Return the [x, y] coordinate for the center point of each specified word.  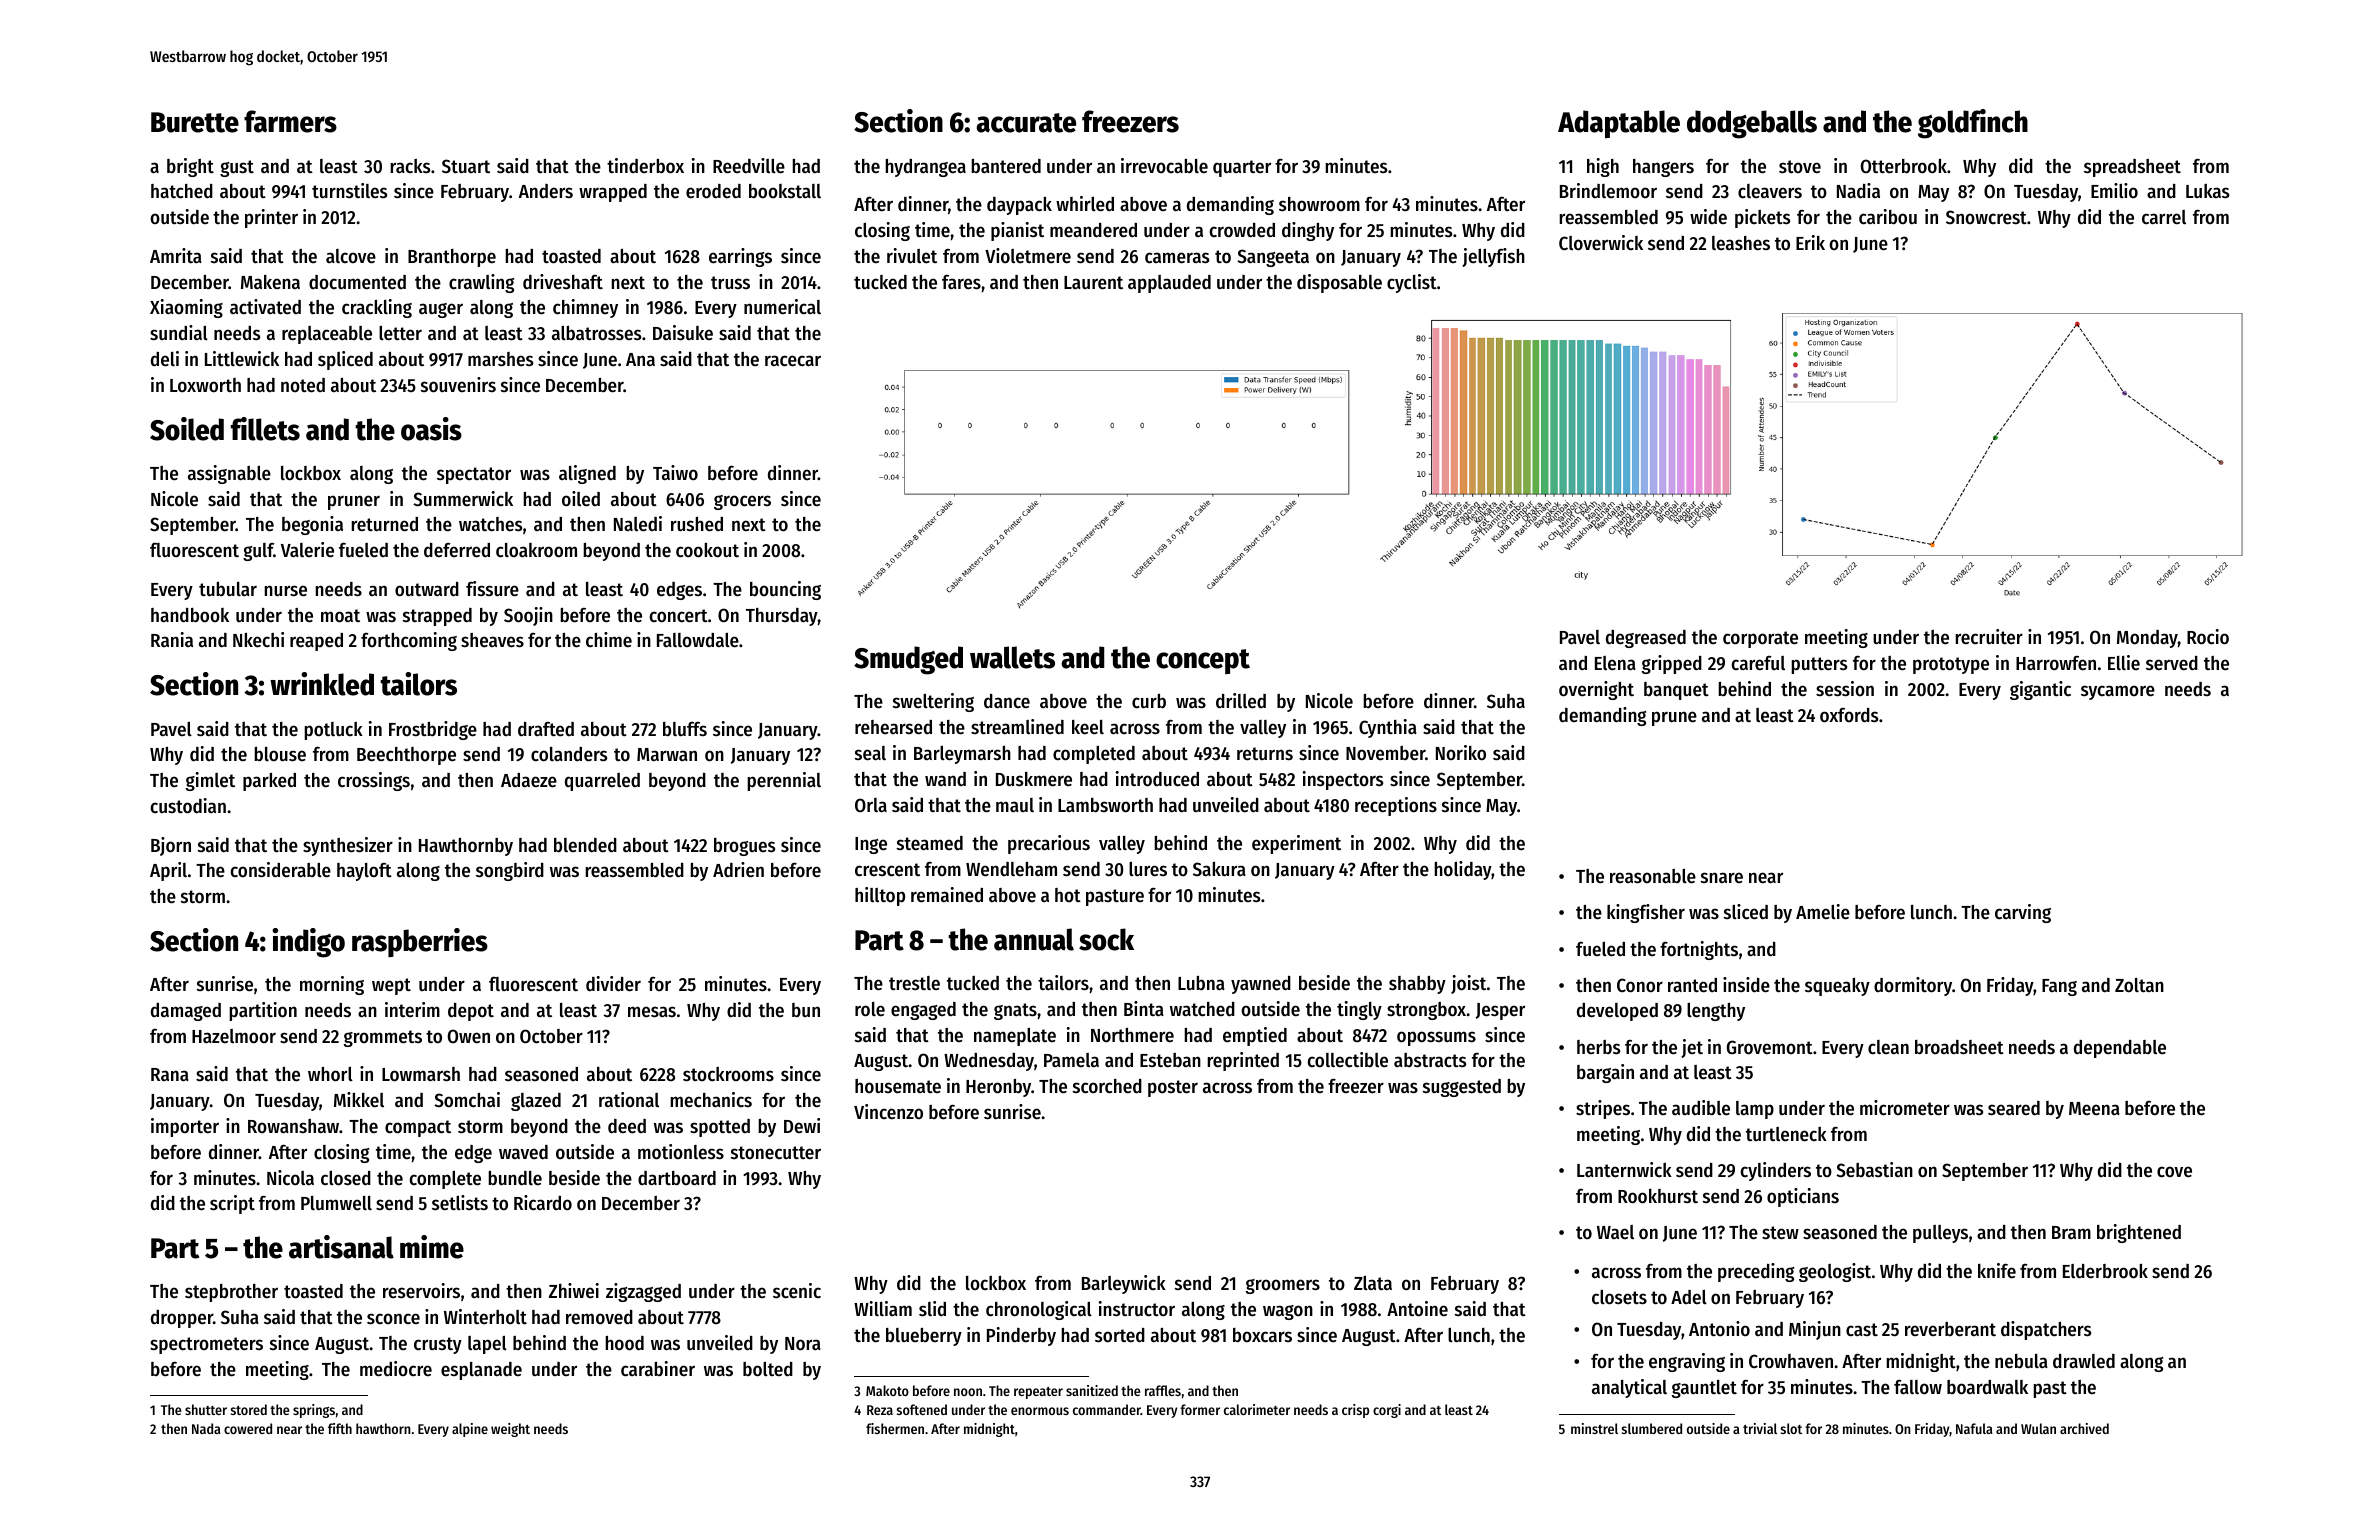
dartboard [677, 1178]
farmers [290, 121]
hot [1068, 895]
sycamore [2118, 692]
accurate [1026, 123]
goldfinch [1973, 124]
